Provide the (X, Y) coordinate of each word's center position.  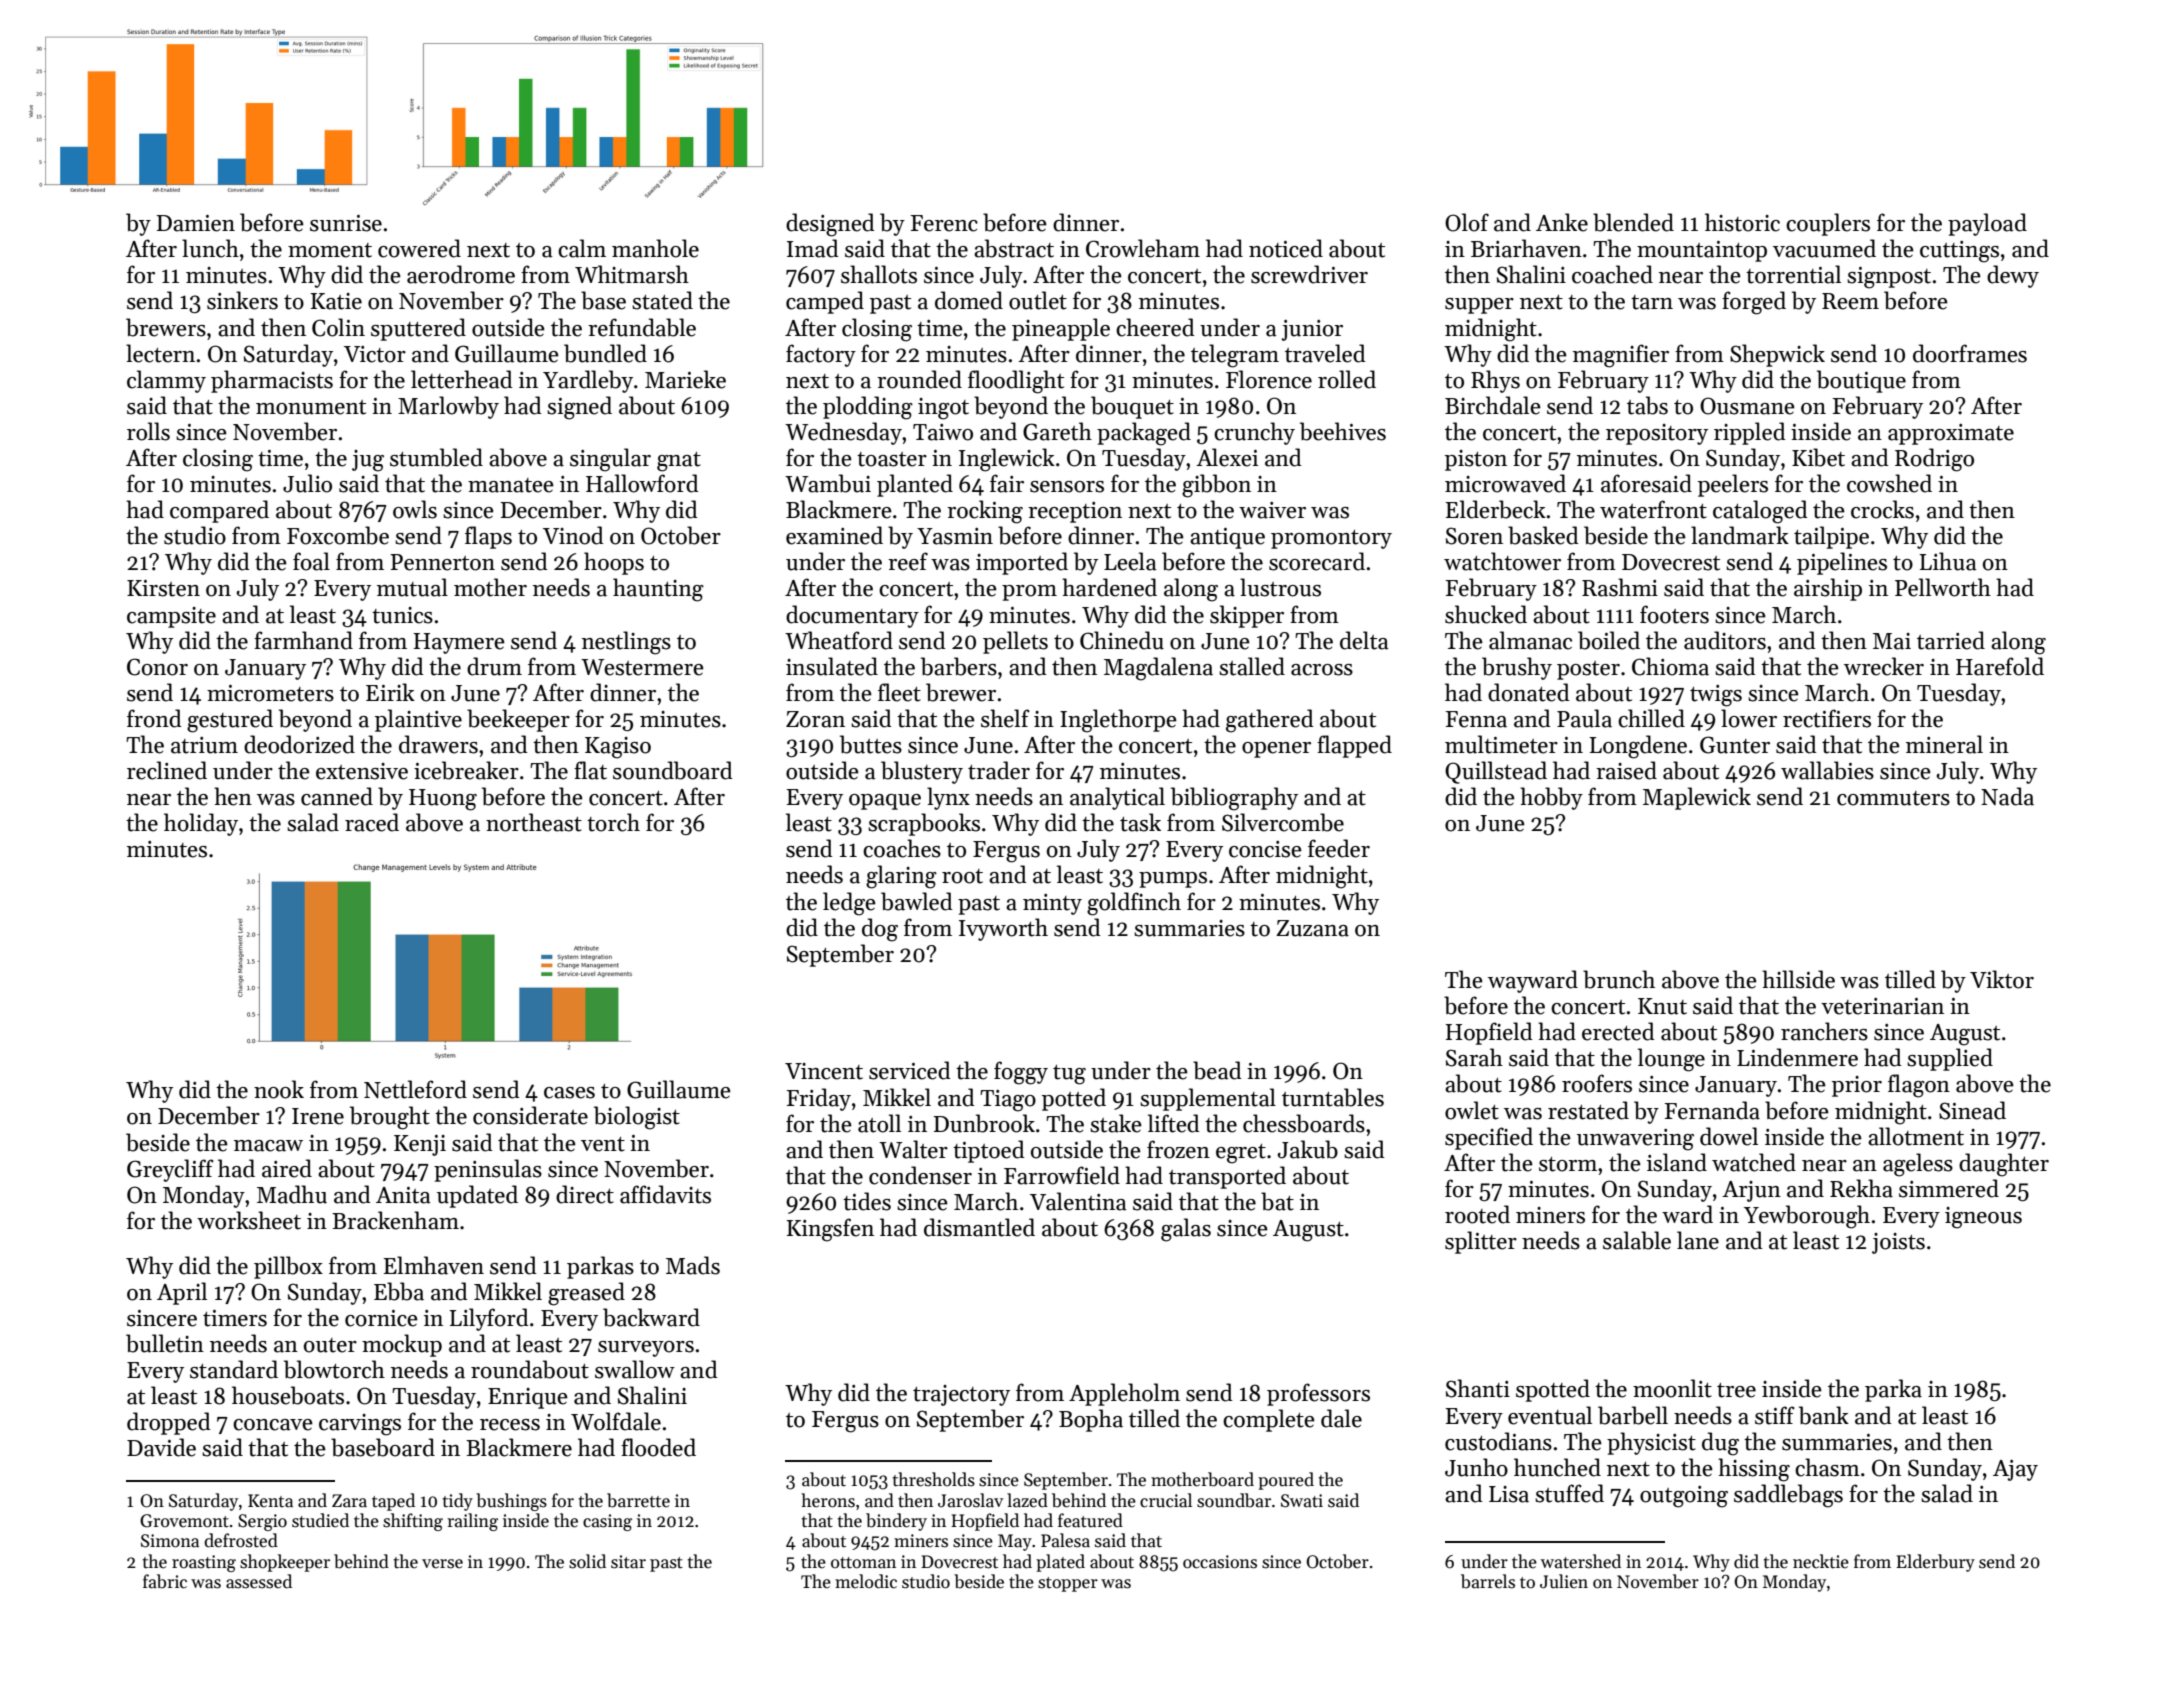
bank (1824, 1415)
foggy (1021, 1073)
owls (415, 509)
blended (1633, 222)
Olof (1467, 222)
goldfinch (1134, 904)
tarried (1951, 640)
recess (510, 1425)
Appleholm (1124, 1394)
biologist (637, 1118)
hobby (1551, 798)
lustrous (1280, 587)
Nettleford (415, 1089)
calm (582, 248)
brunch (1619, 979)
